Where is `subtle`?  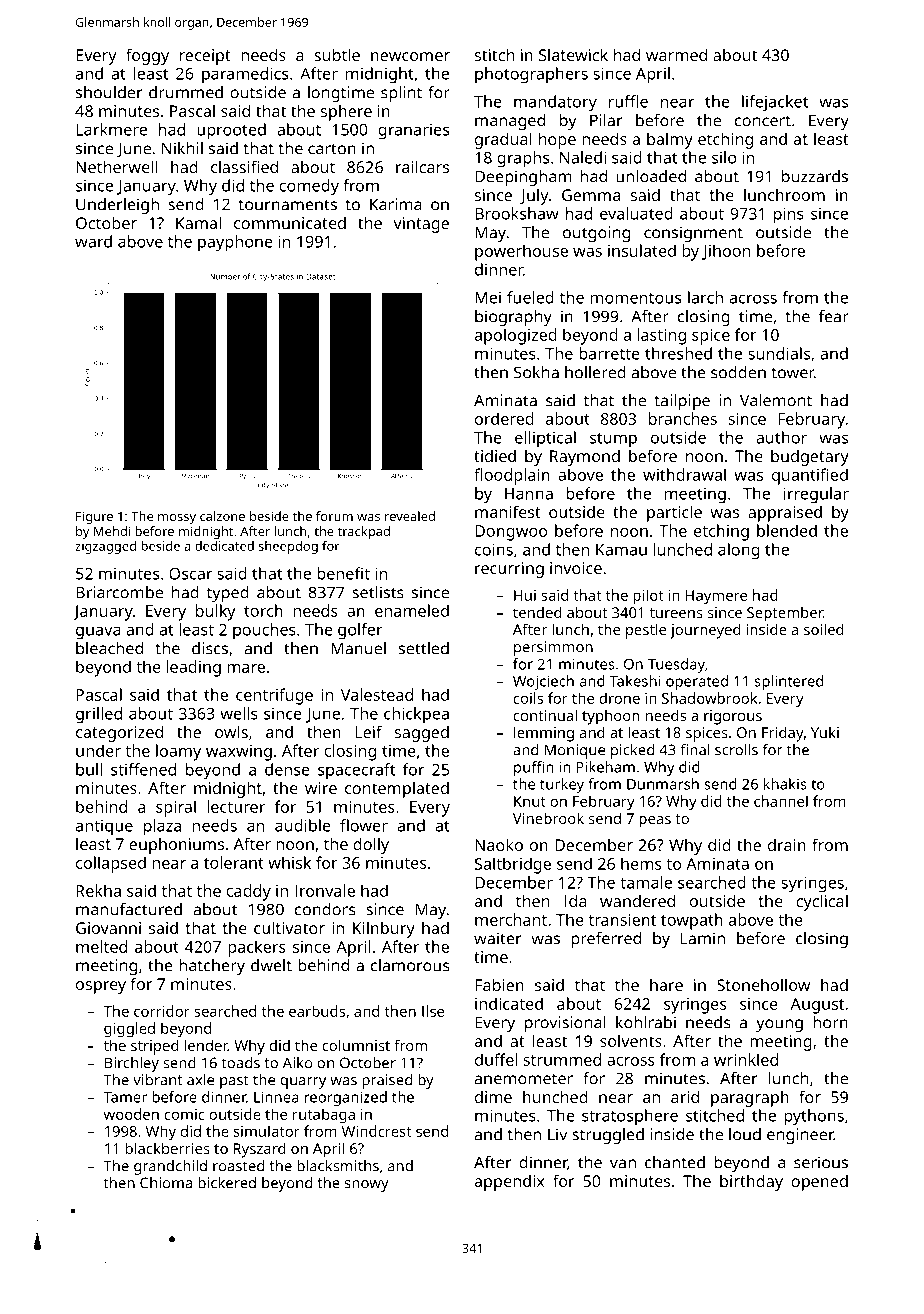
subtle is located at coordinates (337, 54).
